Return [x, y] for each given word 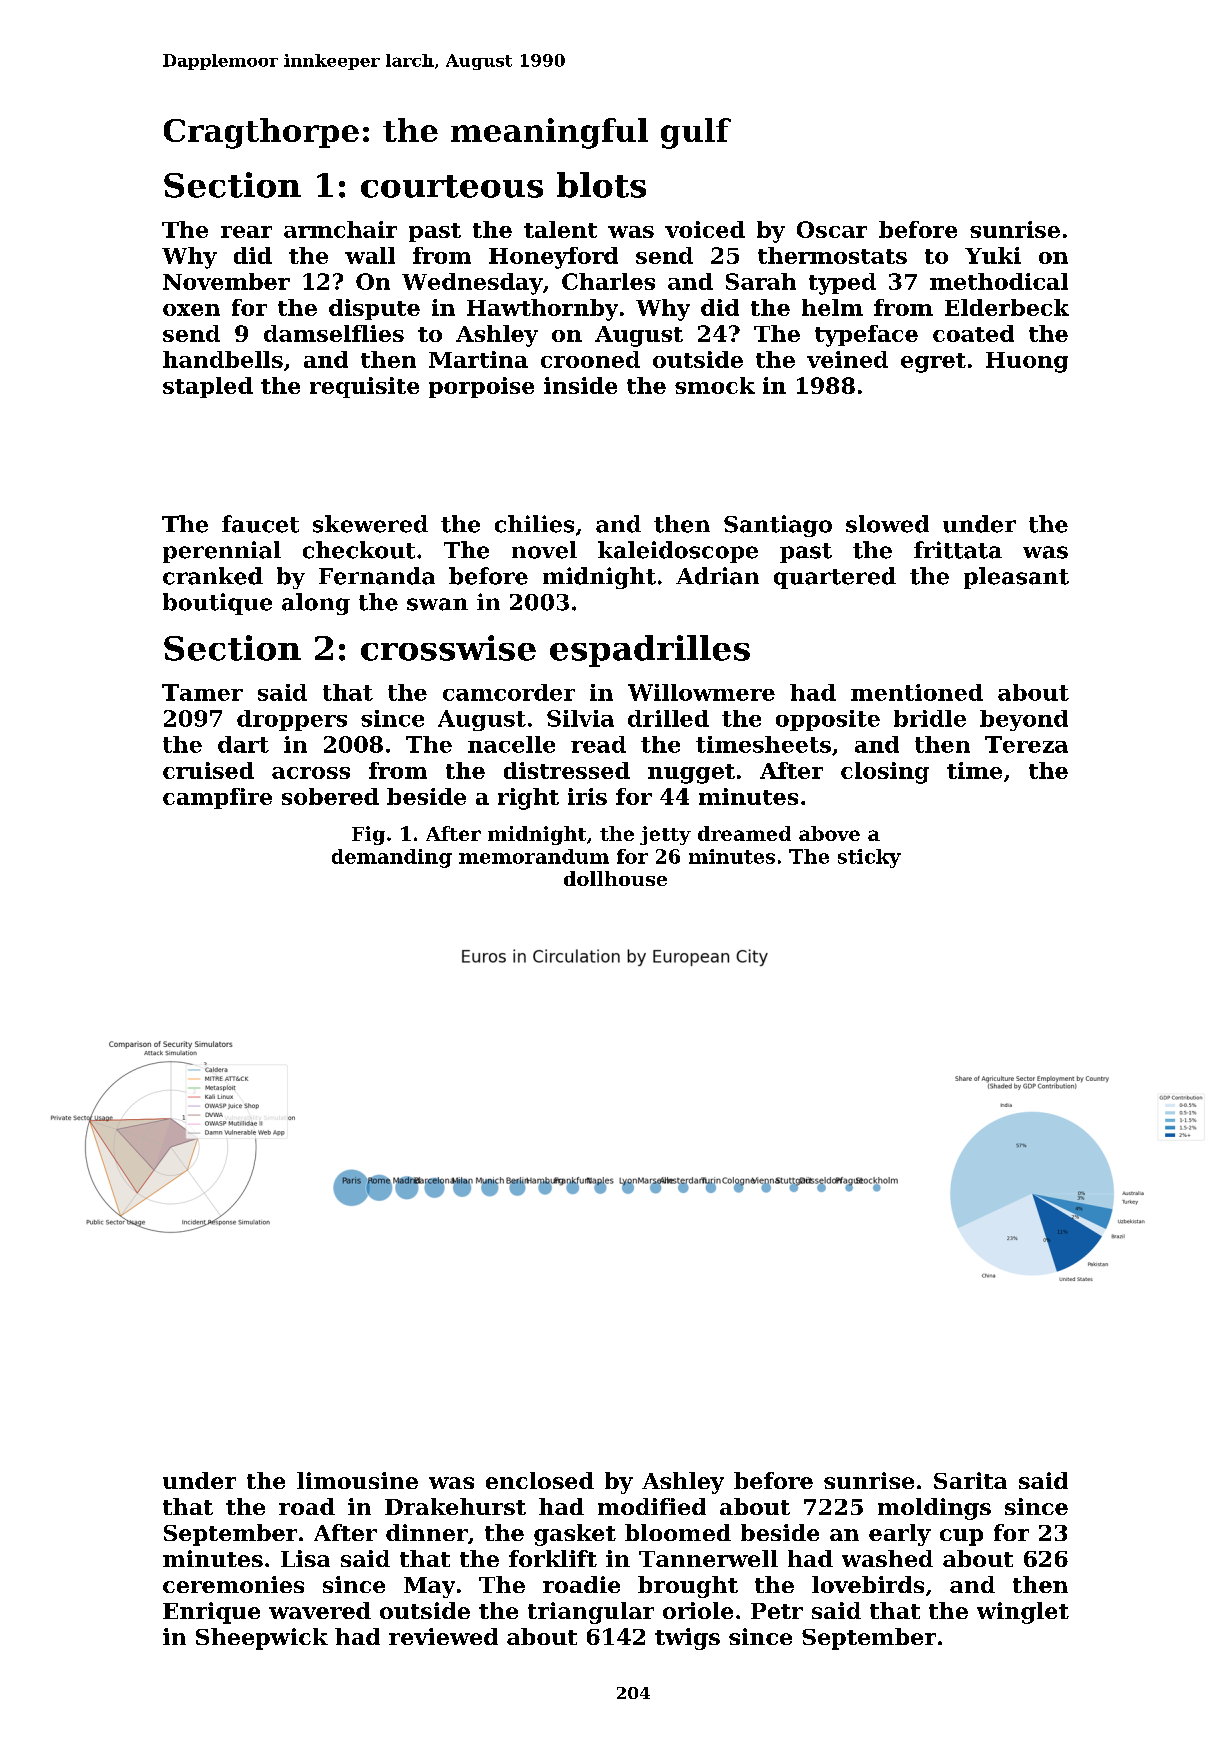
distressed [567, 770]
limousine [357, 1480]
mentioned [917, 692]
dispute [374, 309]
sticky [869, 858]
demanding [392, 858]
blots [601, 185]
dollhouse [615, 878]
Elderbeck [1007, 307]
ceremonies [233, 1584]
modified [652, 1506]
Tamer [202, 692]
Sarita [970, 1480]
